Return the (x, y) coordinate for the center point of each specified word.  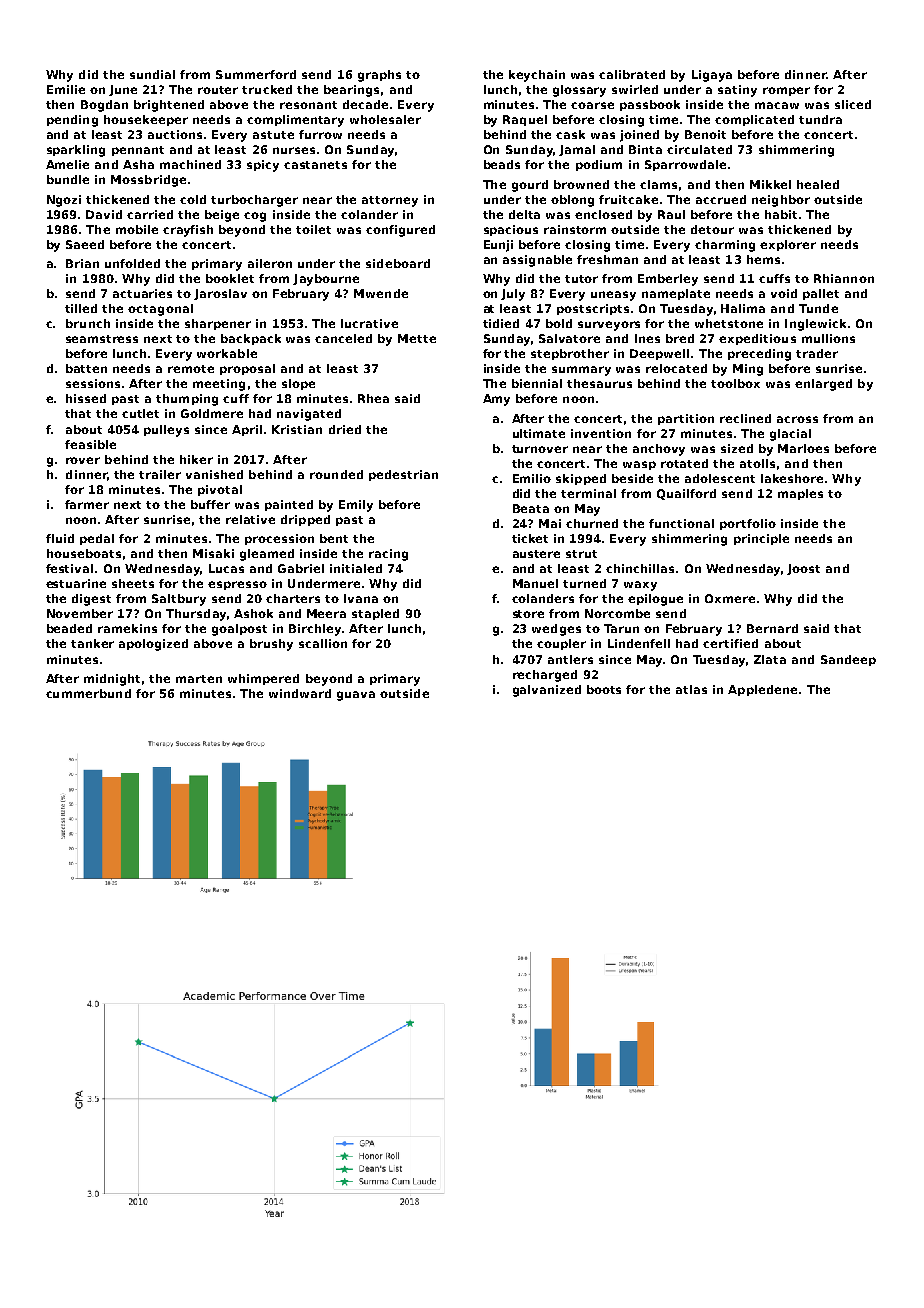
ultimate (539, 433)
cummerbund (88, 693)
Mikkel (770, 184)
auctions (175, 134)
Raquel (525, 120)
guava (356, 696)
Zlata (770, 659)
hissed (86, 398)
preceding (759, 355)
